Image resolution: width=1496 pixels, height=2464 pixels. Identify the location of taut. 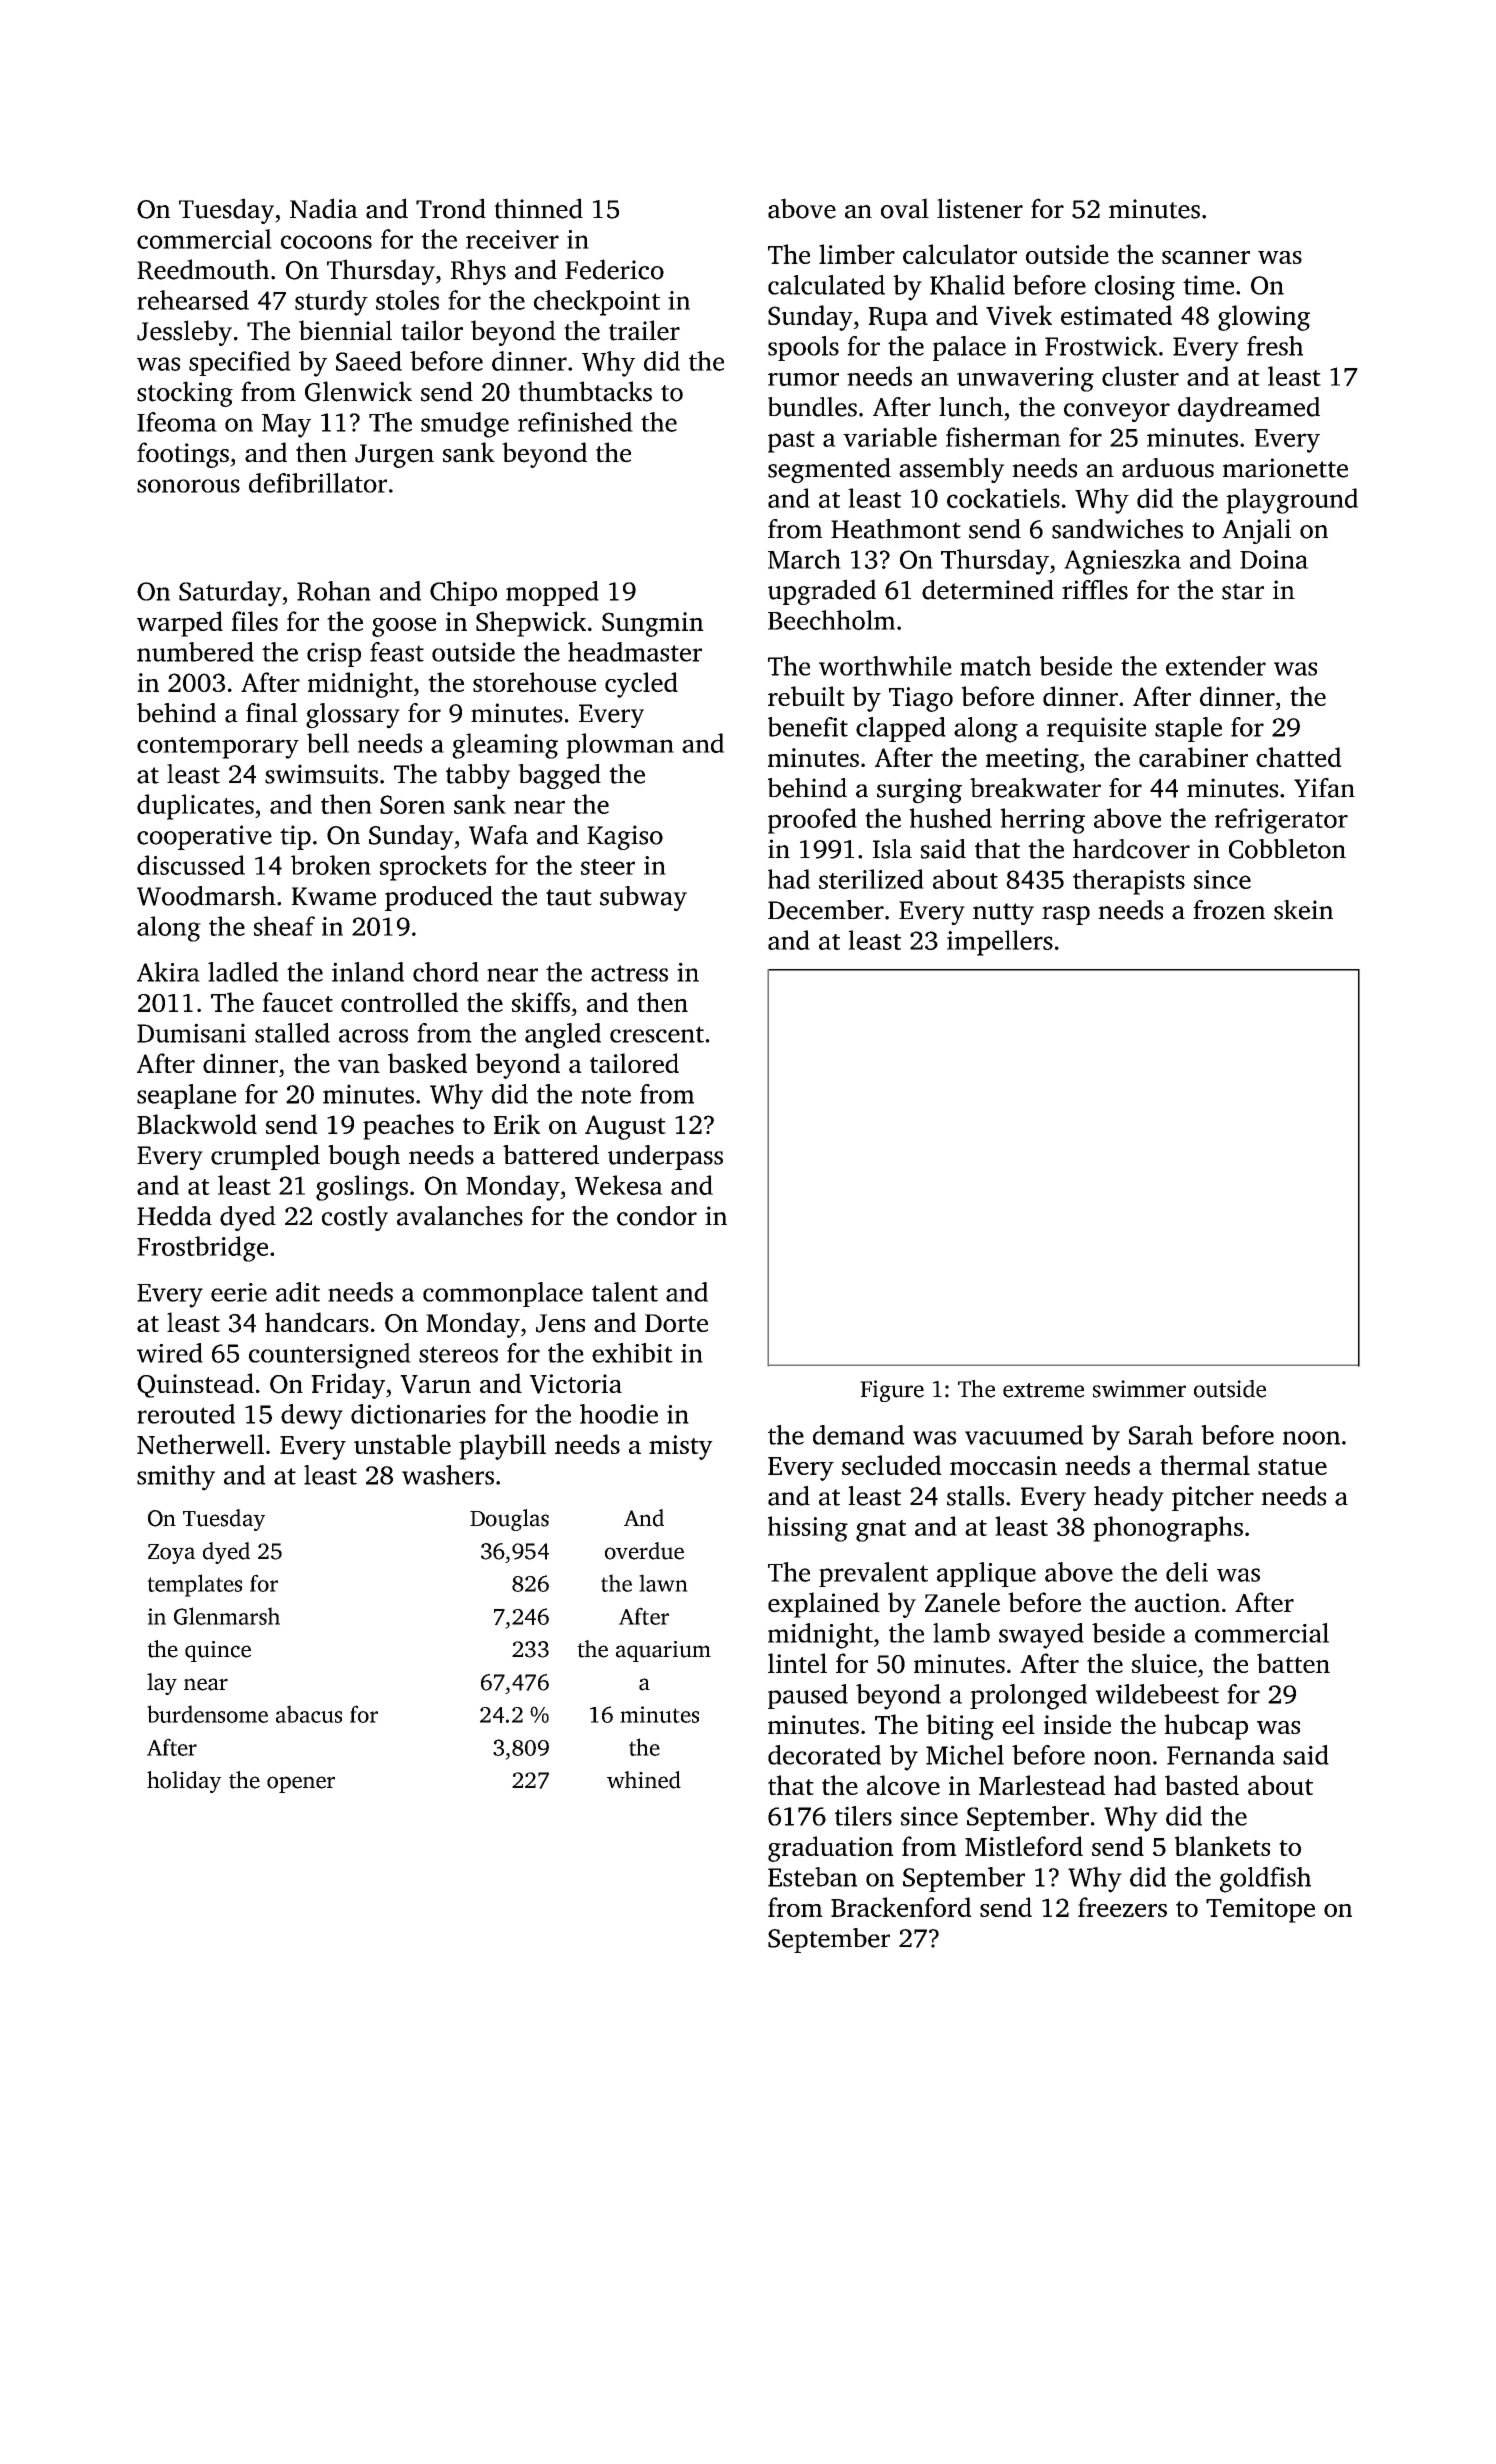
(569, 897).
